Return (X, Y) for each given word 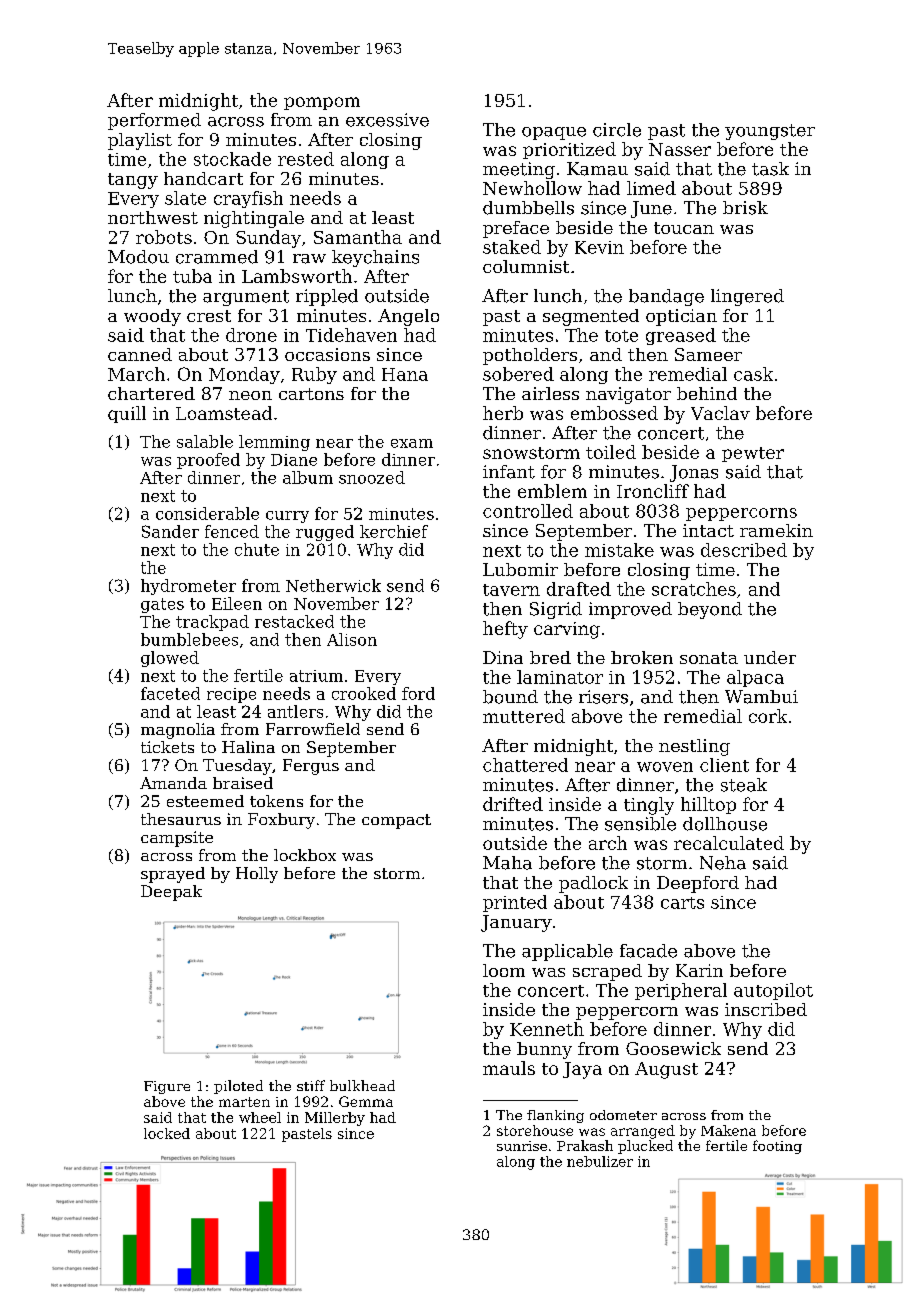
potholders (530, 356)
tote (621, 336)
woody (152, 317)
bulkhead (362, 1085)
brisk (745, 208)
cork (768, 716)
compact (396, 821)
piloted (238, 1087)
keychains (375, 258)
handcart (203, 178)
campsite (177, 839)
